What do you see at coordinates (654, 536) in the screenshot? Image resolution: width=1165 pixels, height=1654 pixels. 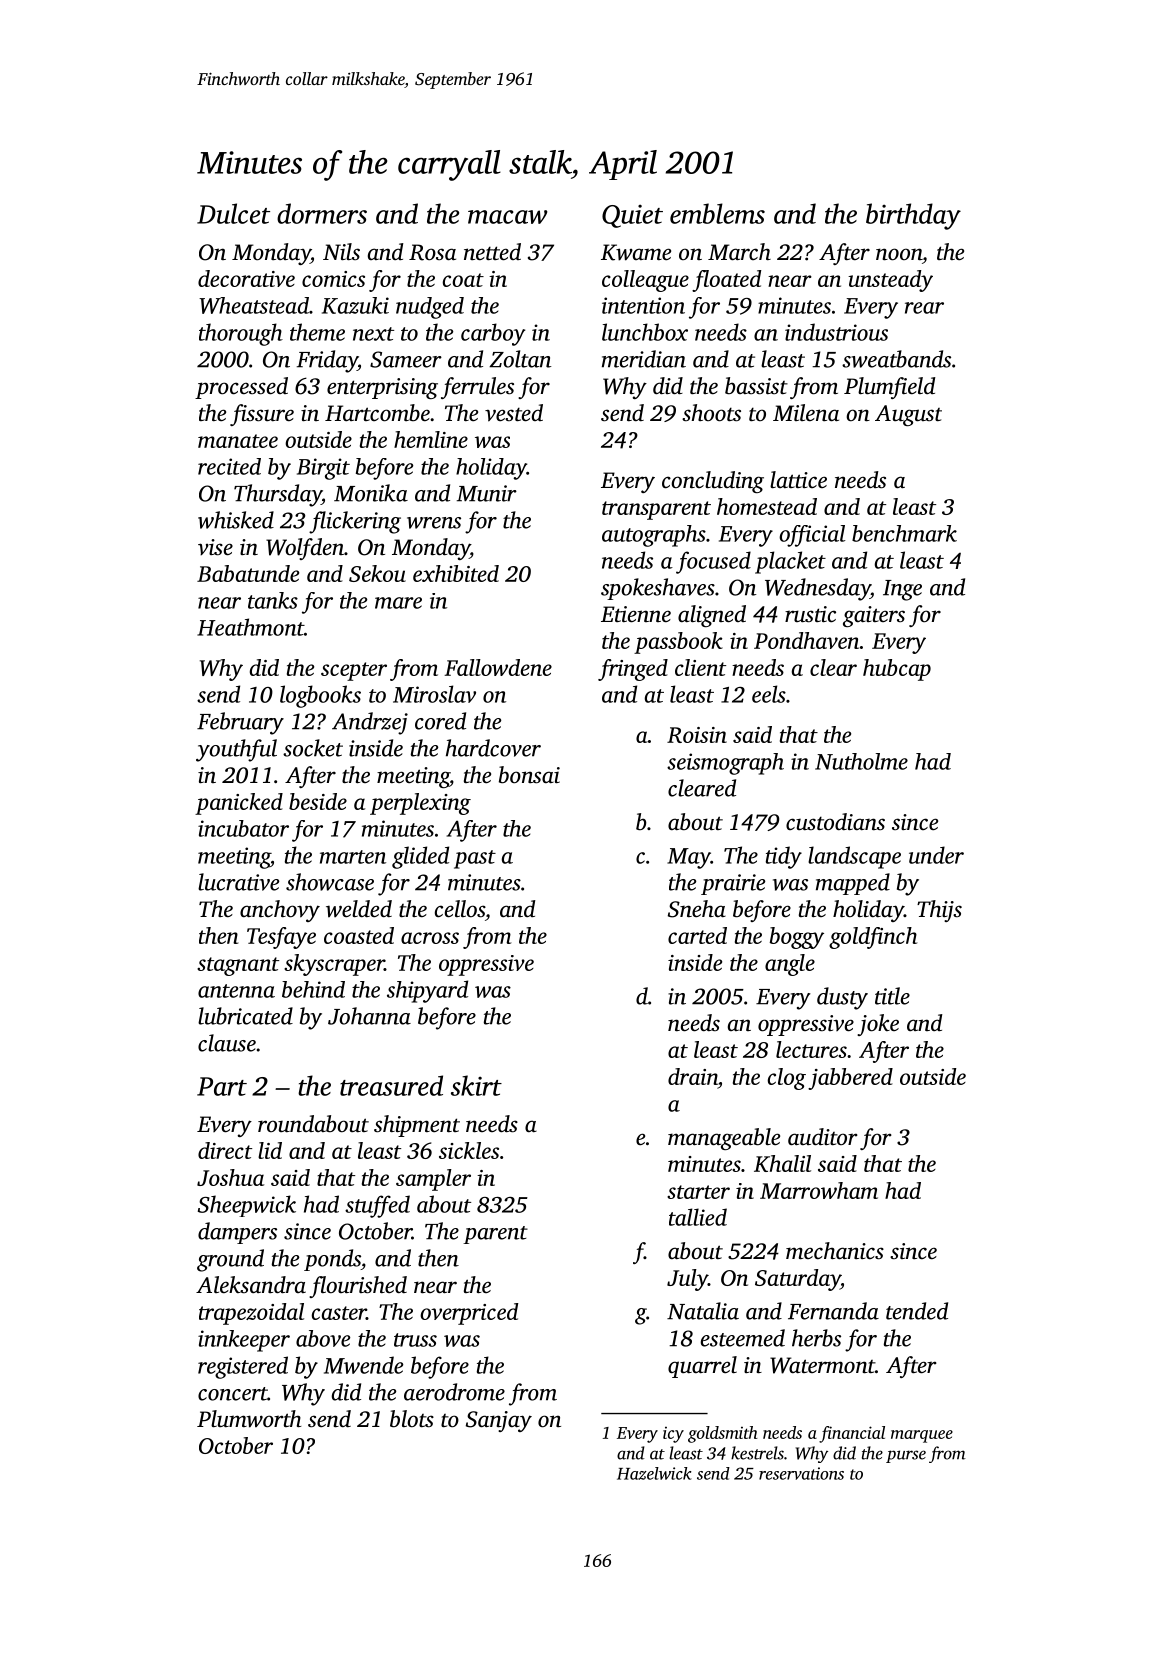 I see `autographs` at bounding box center [654, 536].
